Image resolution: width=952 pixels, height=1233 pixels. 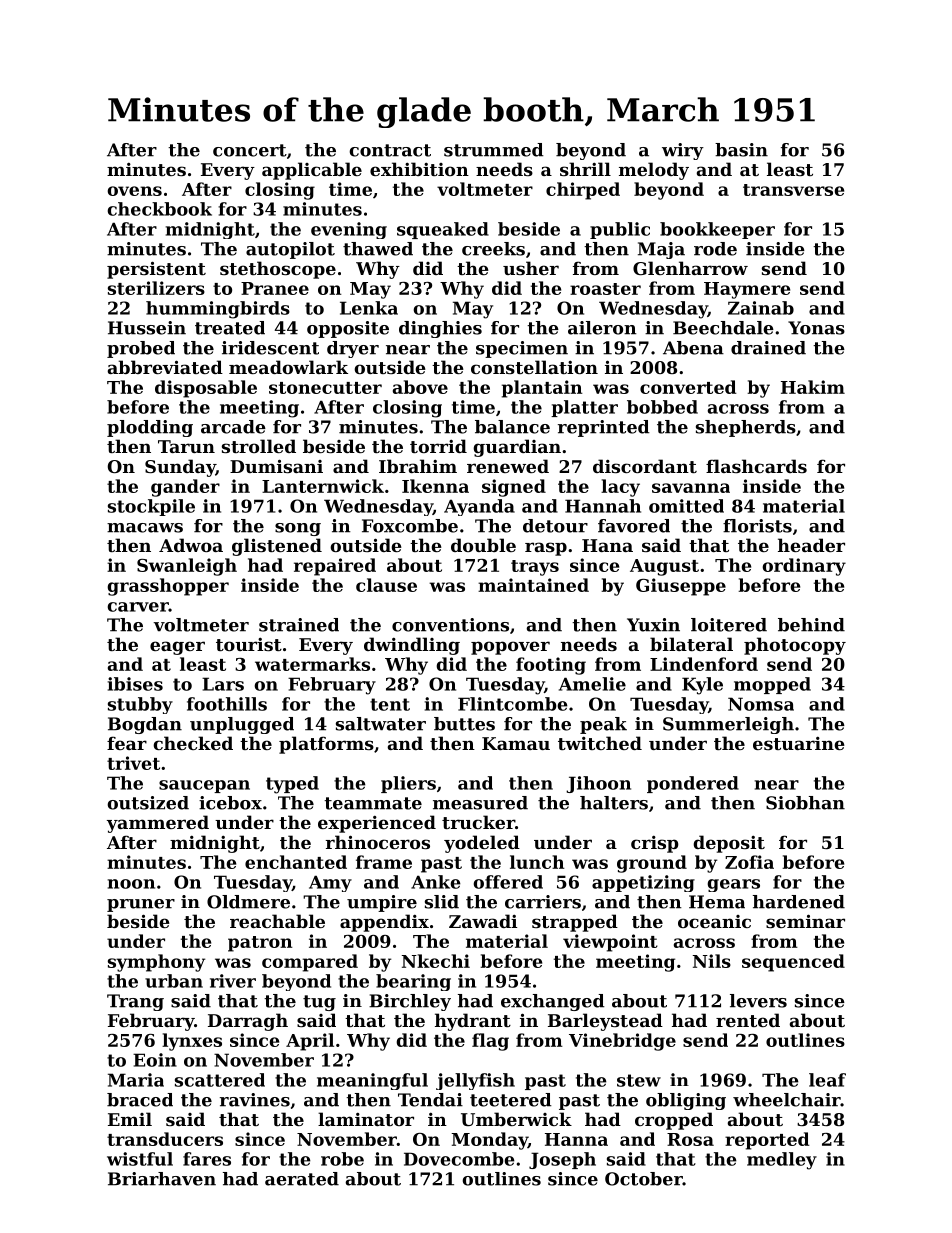 I want to click on Maria, so click(x=136, y=1080).
